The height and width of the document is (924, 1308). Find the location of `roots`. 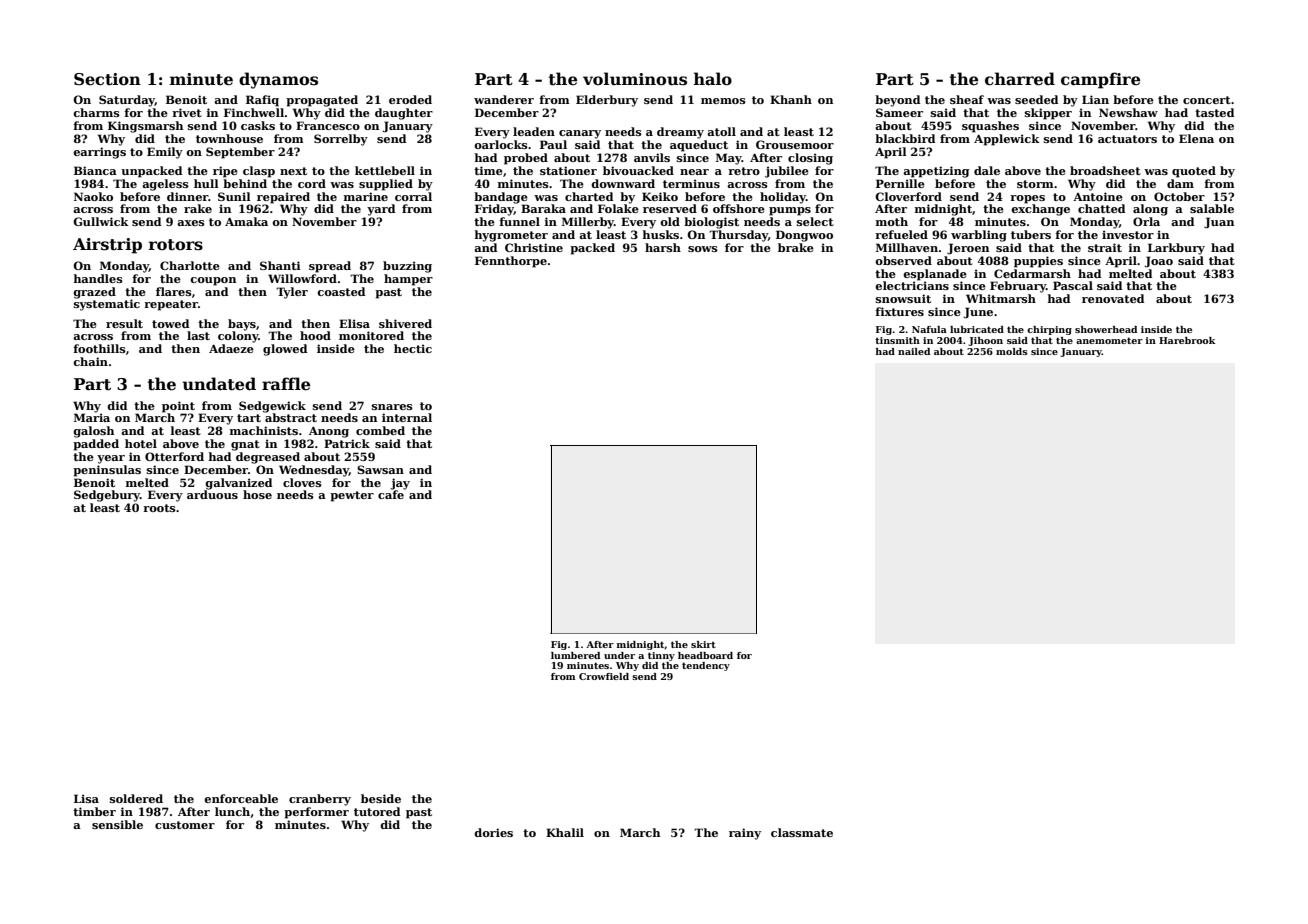

roots is located at coordinates (159, 508).
